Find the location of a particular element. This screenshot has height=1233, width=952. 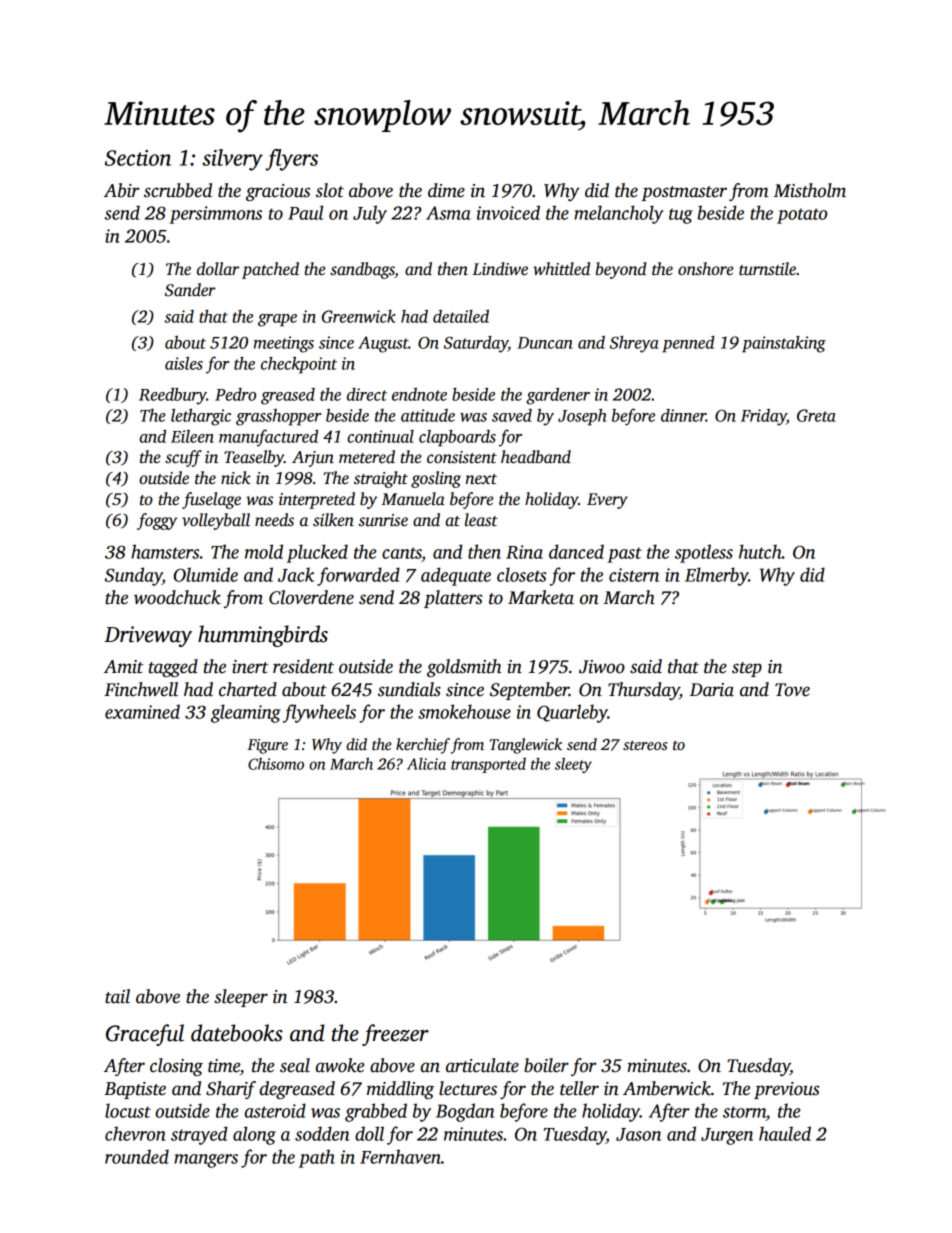

Mistholm is located at coordinates (810, 190).
